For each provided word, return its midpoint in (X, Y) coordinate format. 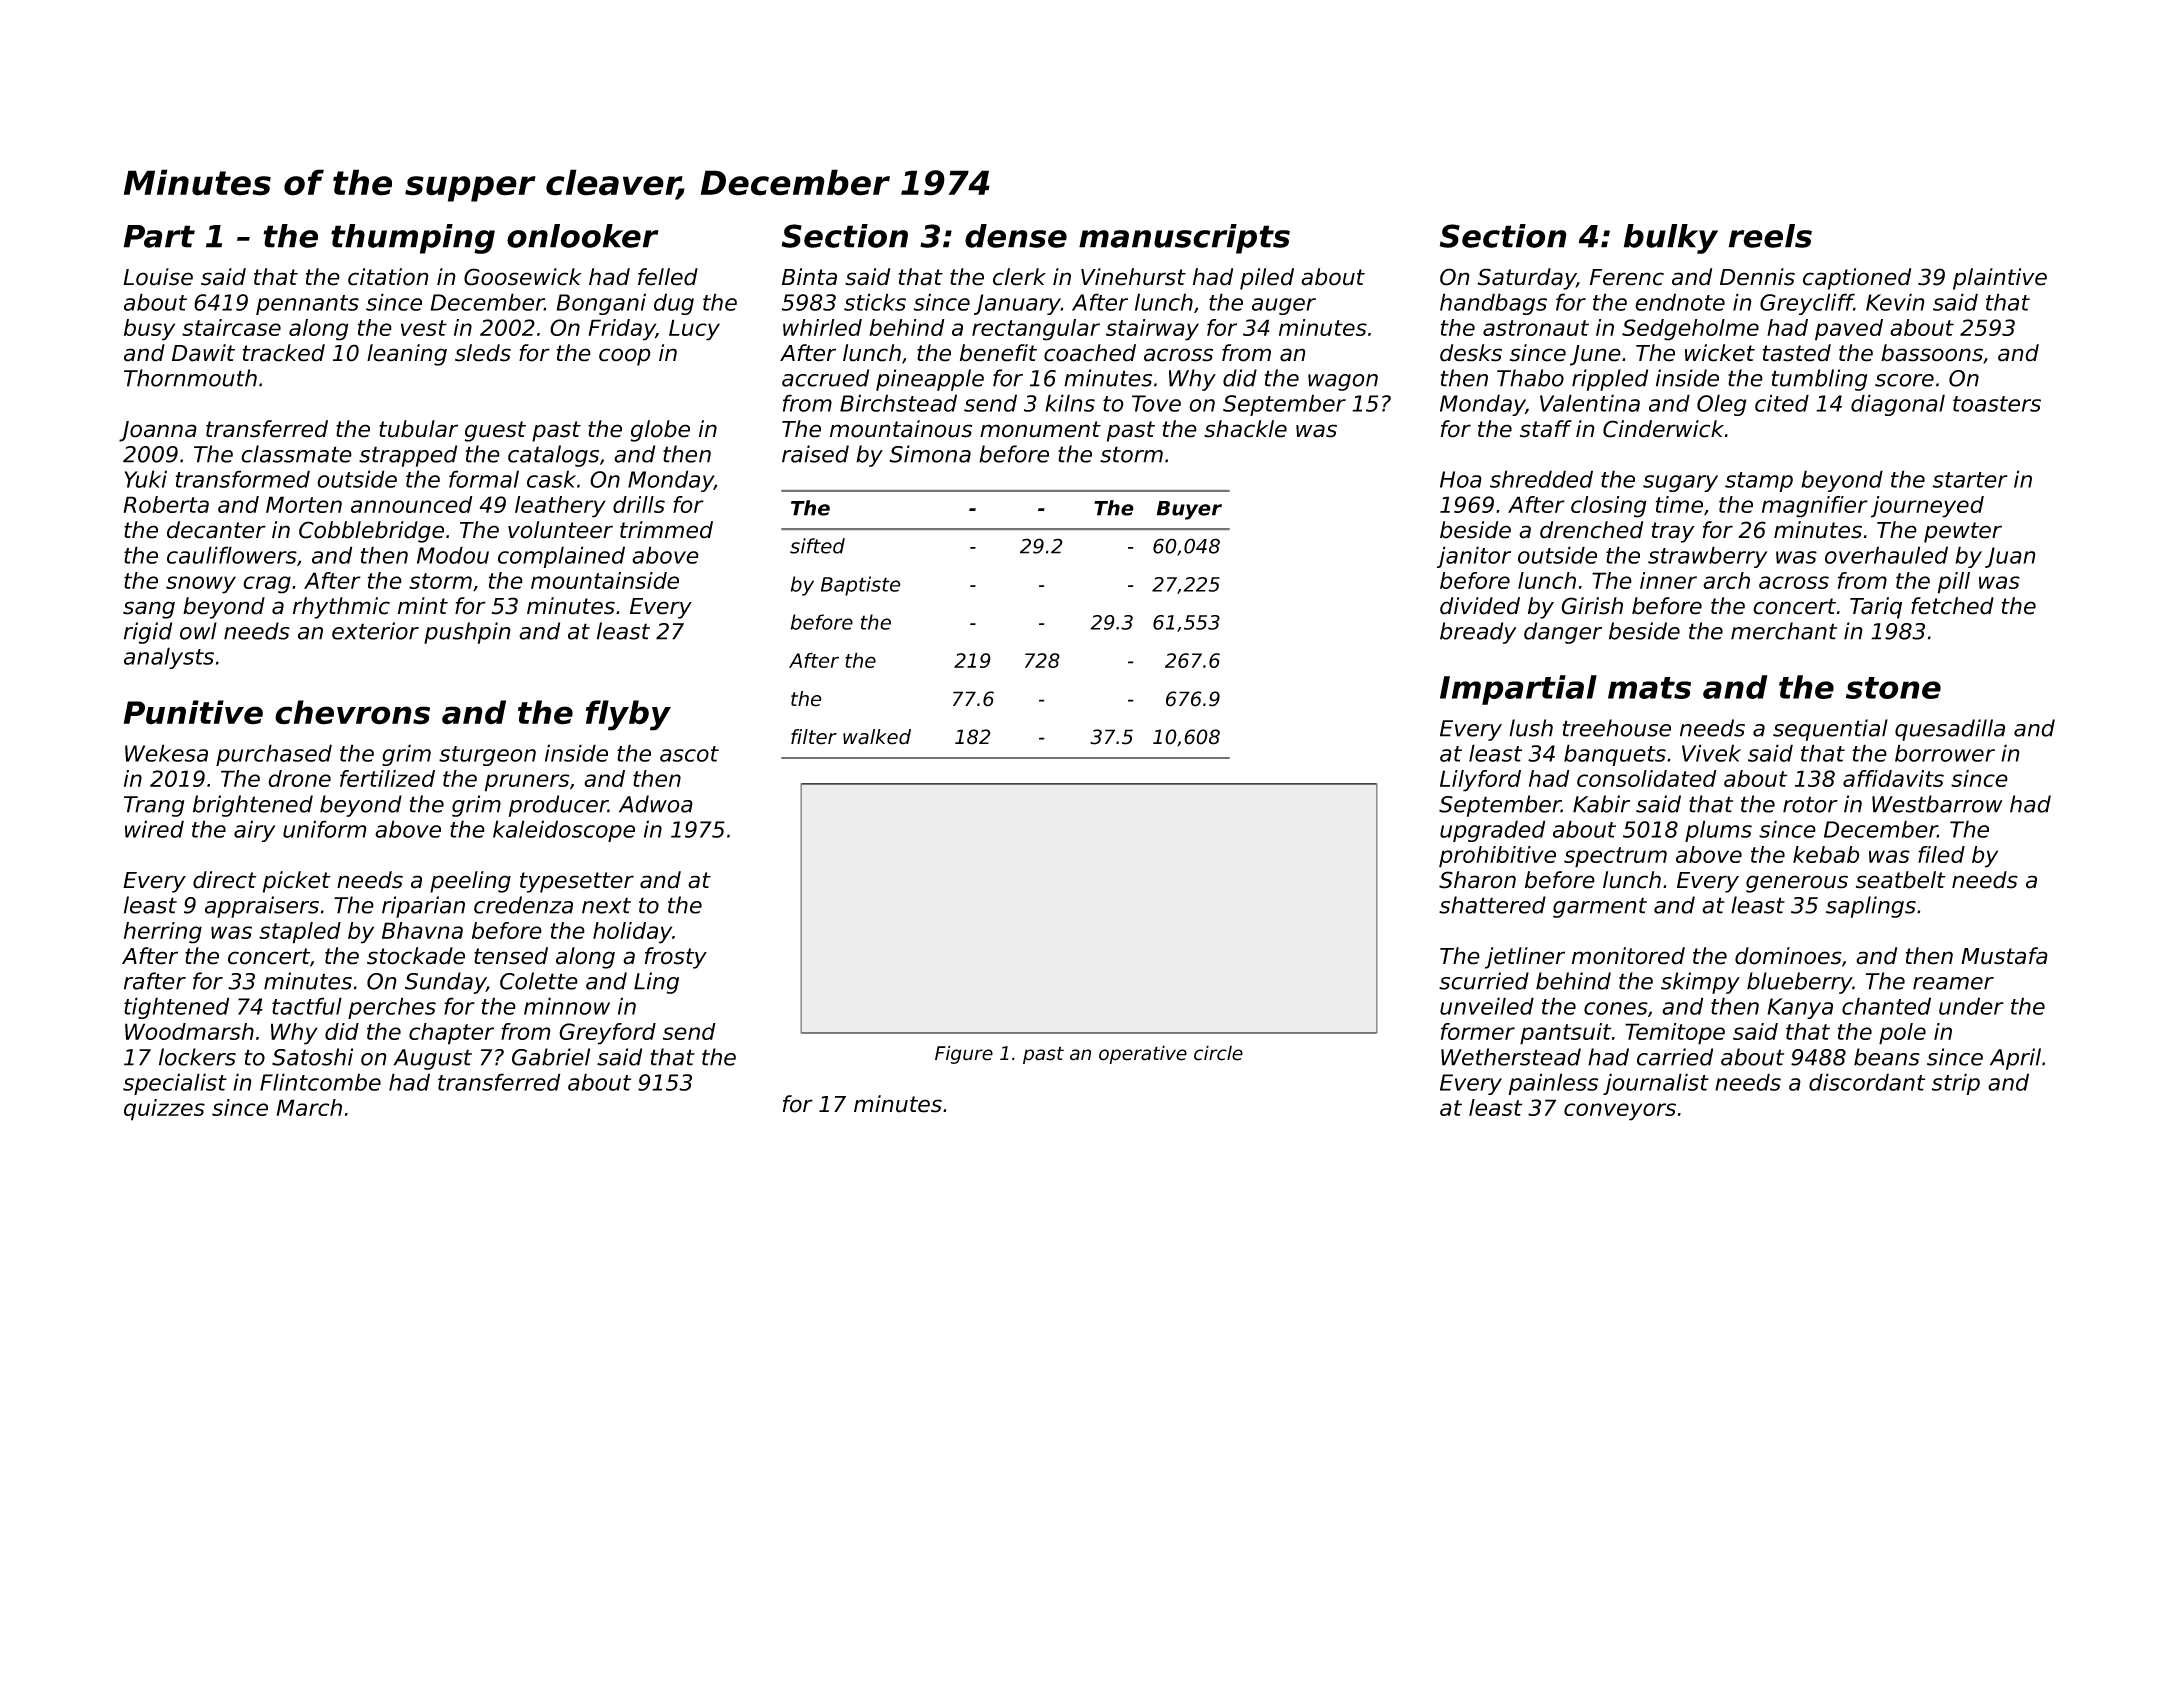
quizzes (164, 1110)
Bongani (601, 304)
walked (877, 737)
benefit (998, 353)
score (1904, 380)
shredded (1541, 479)
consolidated (1647, 778)
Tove (1156, 403)
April (2015, 1059)
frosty (676, 958)
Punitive (193, 712)
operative (1143, 1054)
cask (551, 479)
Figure (964, 1054)
